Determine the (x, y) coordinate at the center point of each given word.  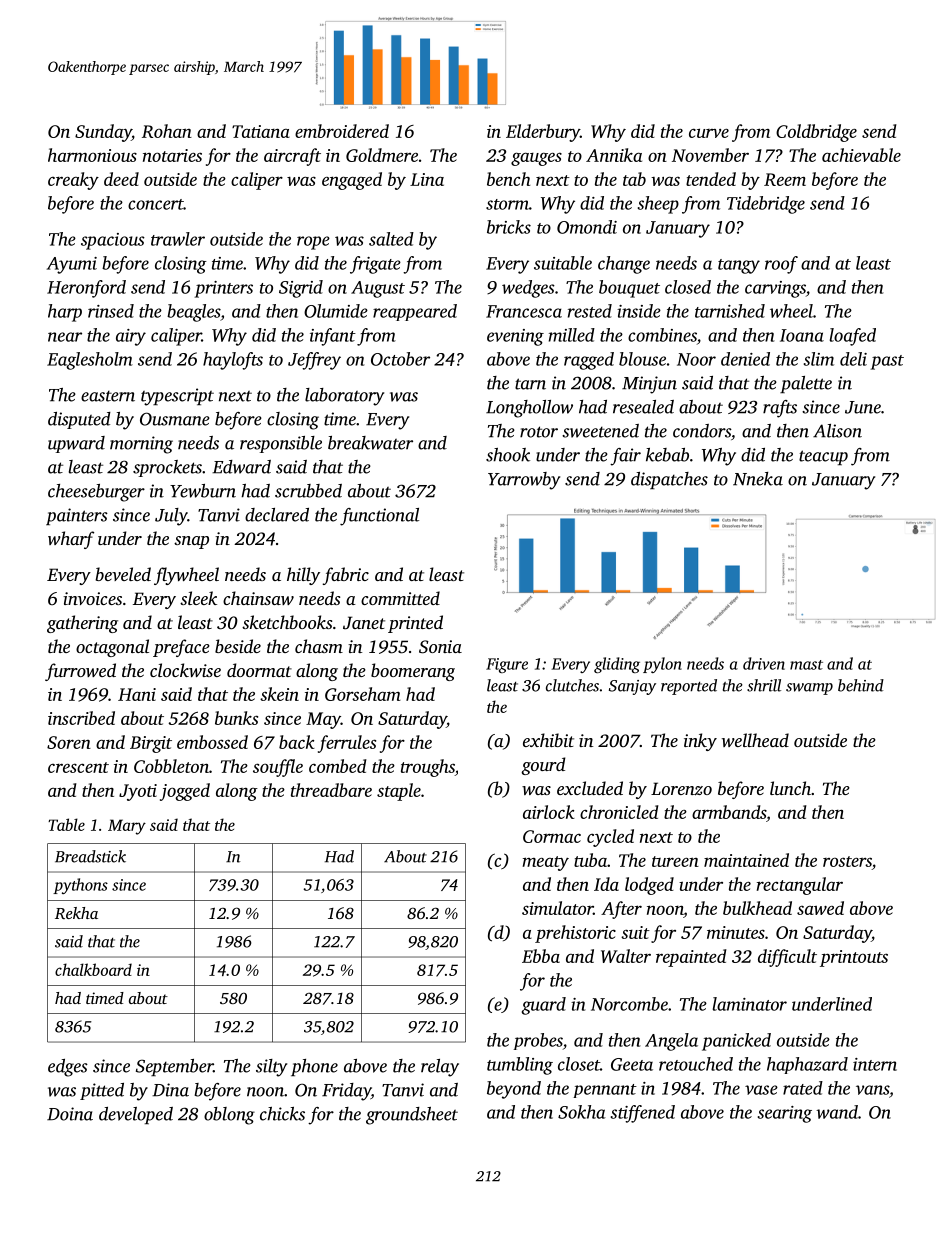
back (297, 742)
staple (399, 792)
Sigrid (301, 289)
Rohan (167, 131)
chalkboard (93, 969)
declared (277, 515)
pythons (80, 886)
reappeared (415, 312)
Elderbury (543, 133)
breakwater (370, 443)
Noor (696, 359)
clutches (572, 685)
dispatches (669, 480)
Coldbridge (816, 133)
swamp (809, 689)
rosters (847, 861)
